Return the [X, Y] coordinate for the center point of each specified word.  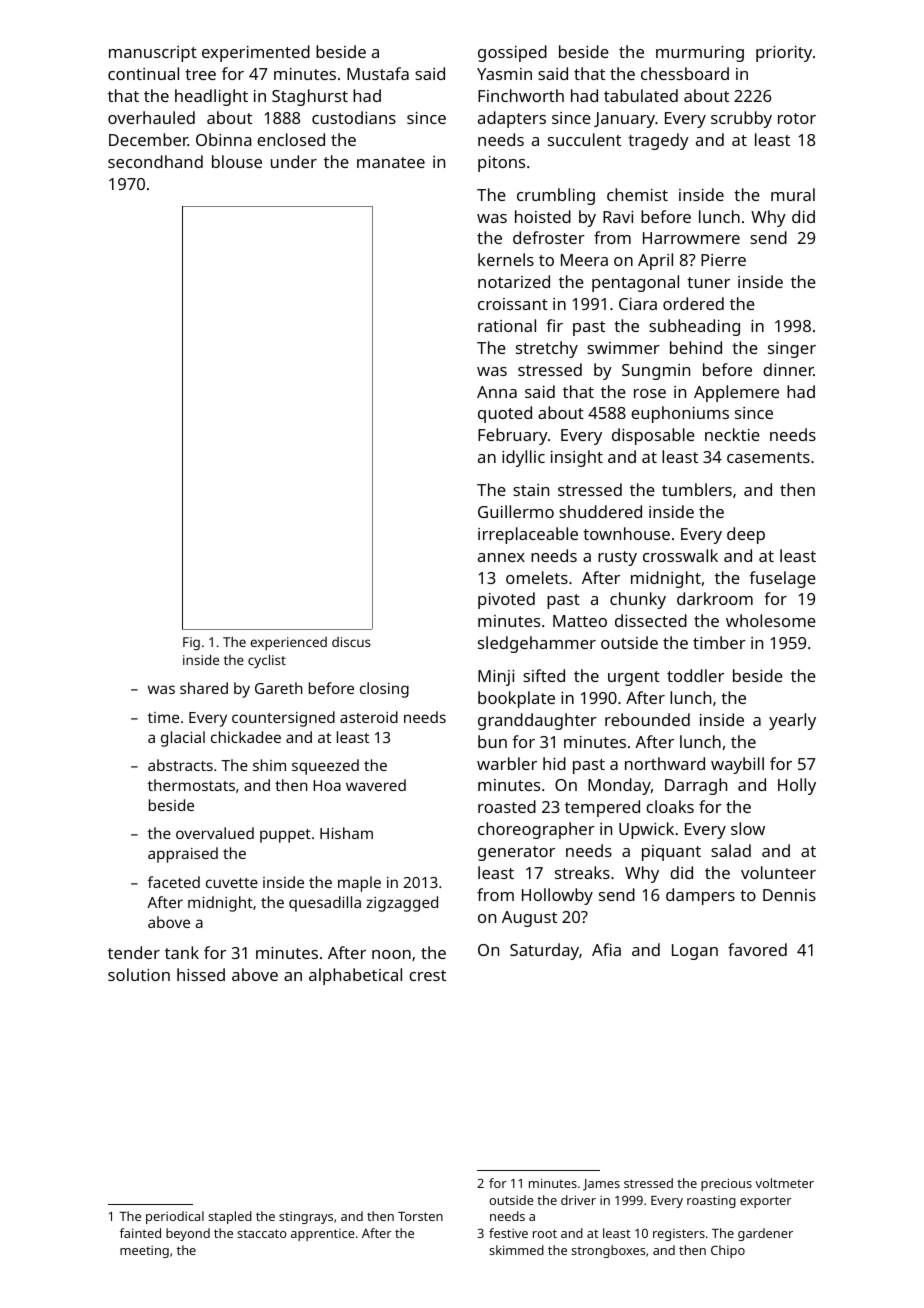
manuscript [153, 54]
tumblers [697, 489]
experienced [289, 643]
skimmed [516, 1250]
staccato [262, 1233]
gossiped [512, 53]
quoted [505, 414]
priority [784, 54]
